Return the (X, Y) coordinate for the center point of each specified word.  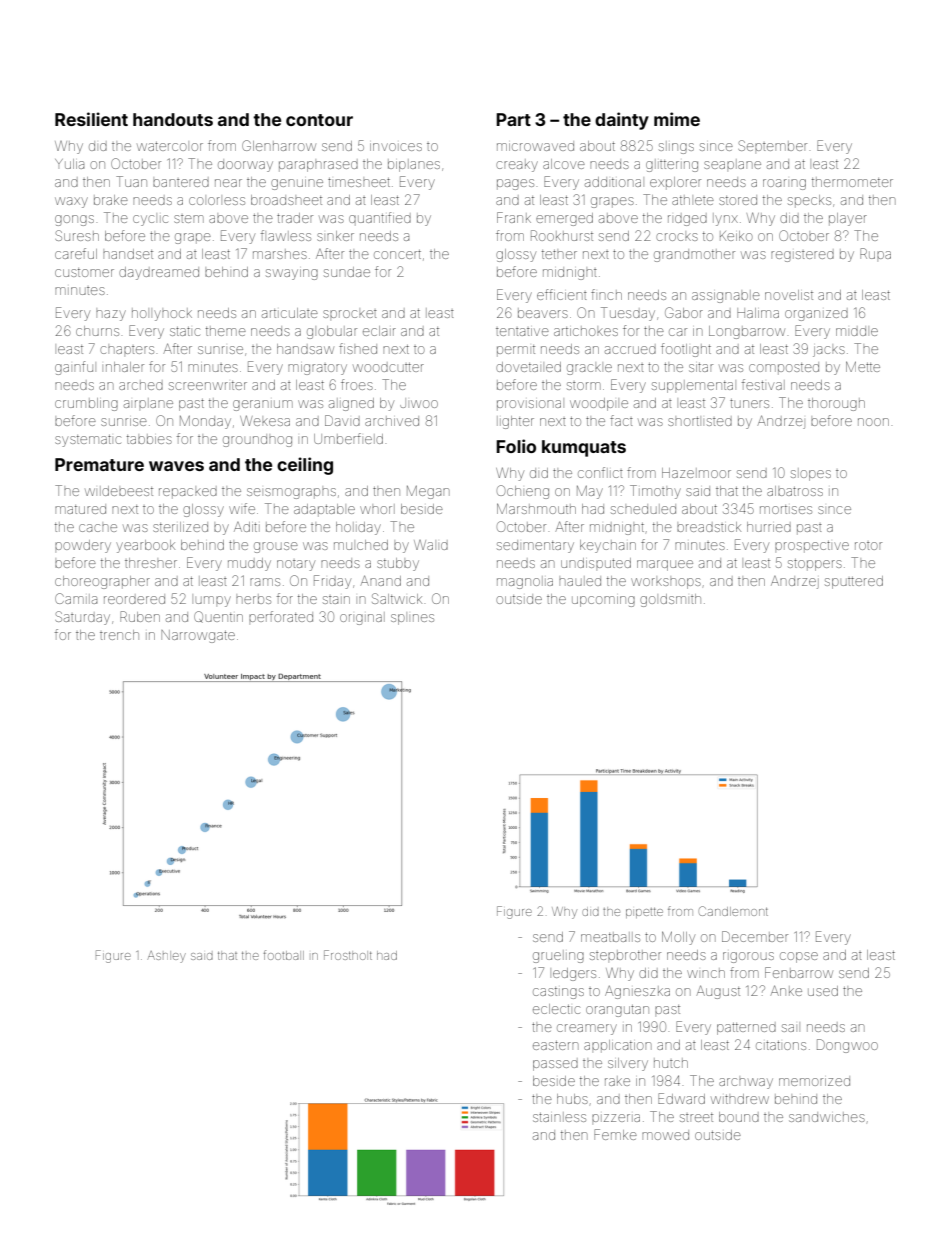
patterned (746, 1029)
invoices (396, 147)
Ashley (166, 957)
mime (677, 119)
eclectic (556, 1009)
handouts (173, 119)
